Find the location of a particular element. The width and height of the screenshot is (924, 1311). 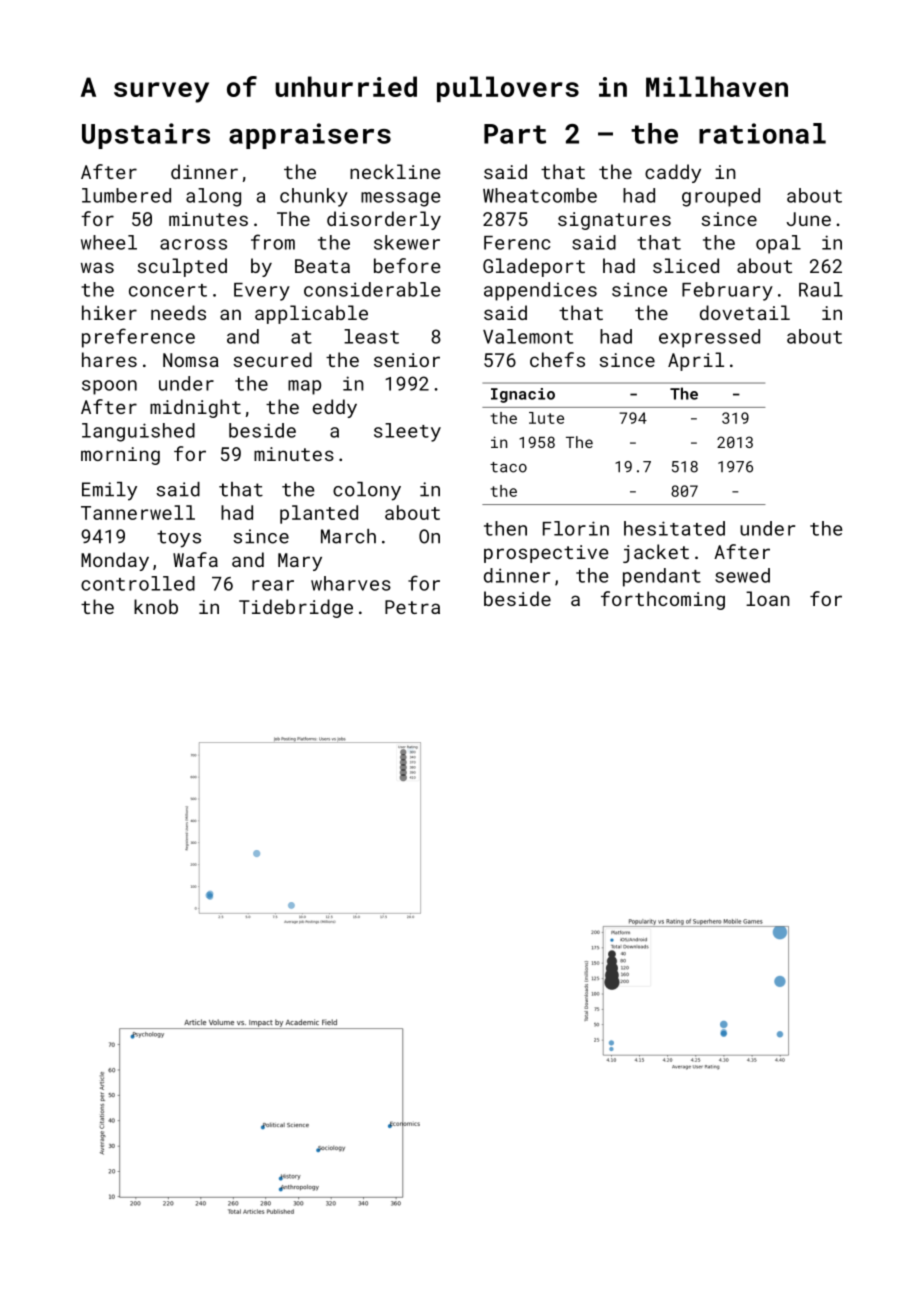

appraisers is located at coordinates (310, 136).
